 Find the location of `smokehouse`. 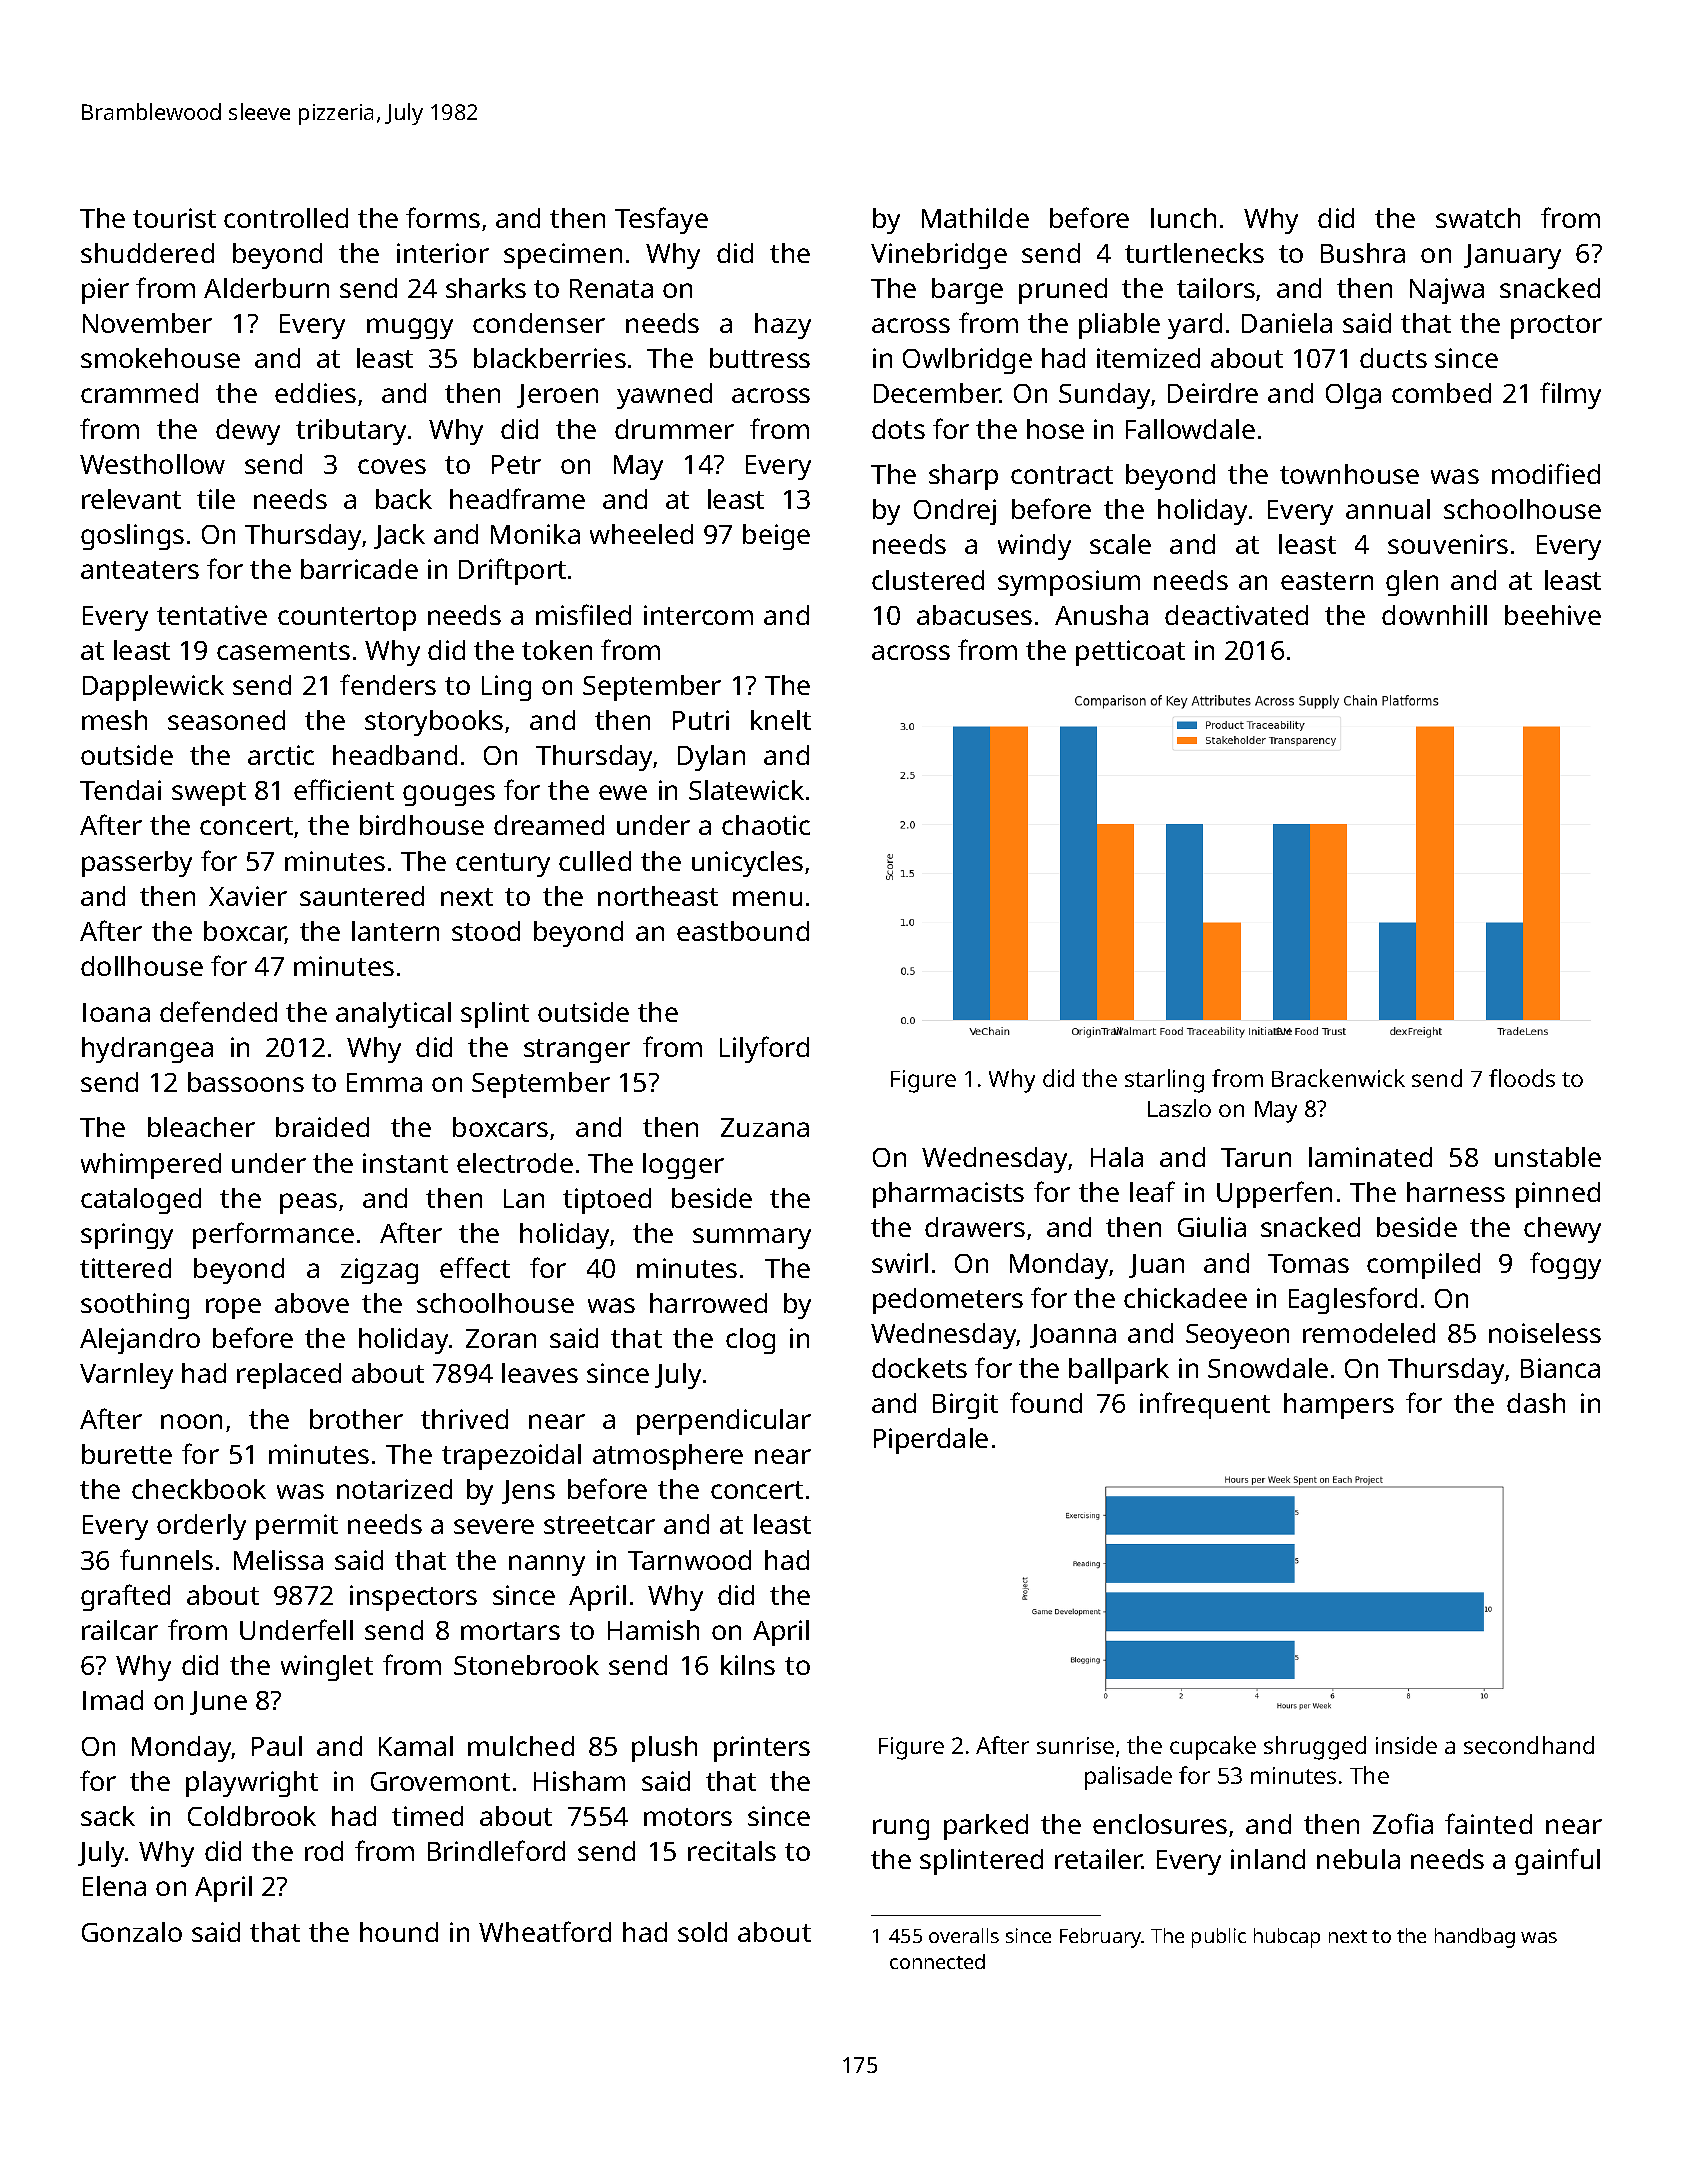

smokehouse is located at coordinates (160, 358).
